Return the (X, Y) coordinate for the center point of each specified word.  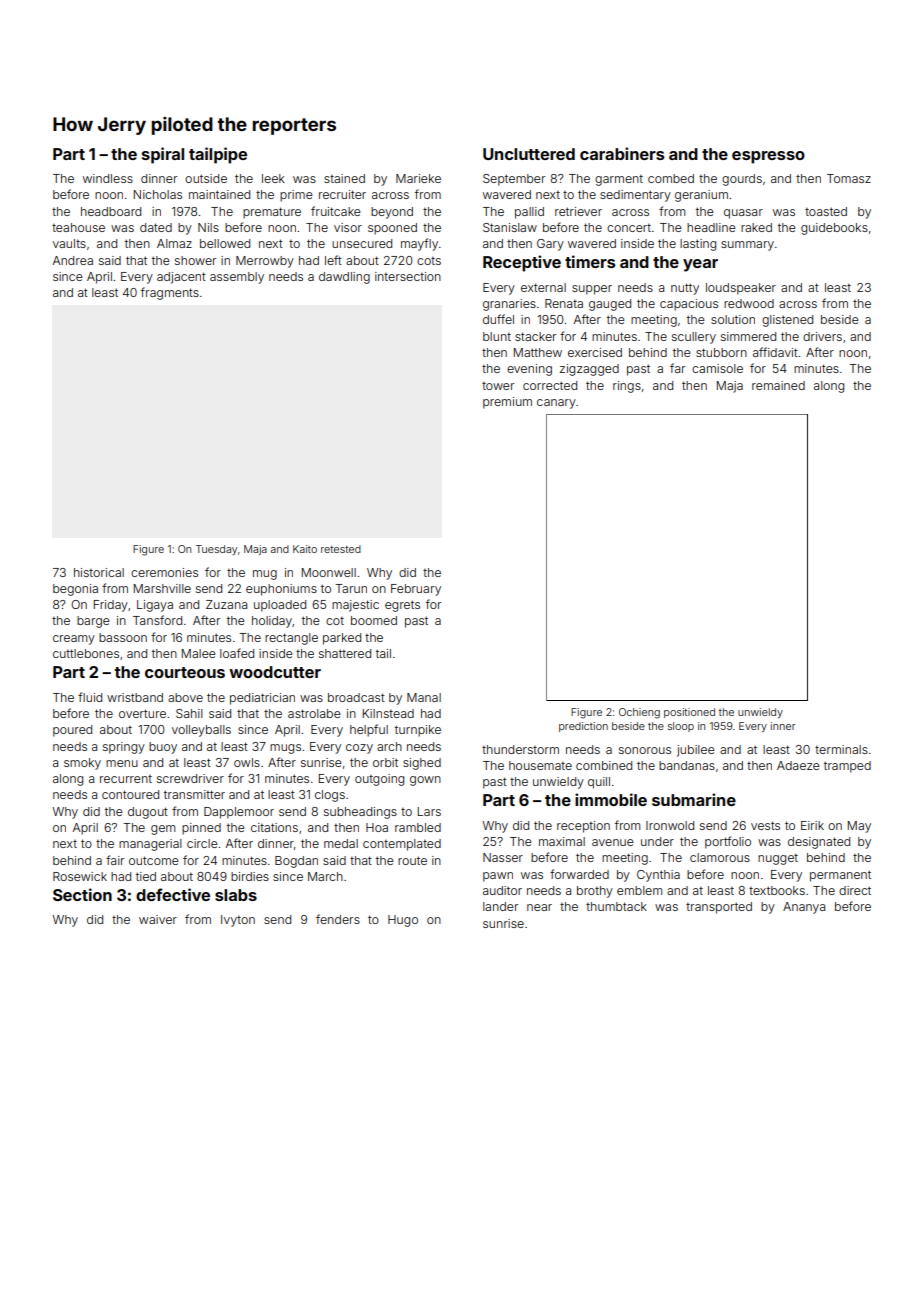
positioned (689, 713)
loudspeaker (741, 289)
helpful (369, 730)
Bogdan (296, 862)
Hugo (403, 921)
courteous (185, 672)
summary (747, 246)
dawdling (344, 278)
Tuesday (216, 550)
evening (529, 370)
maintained (219, 194)
